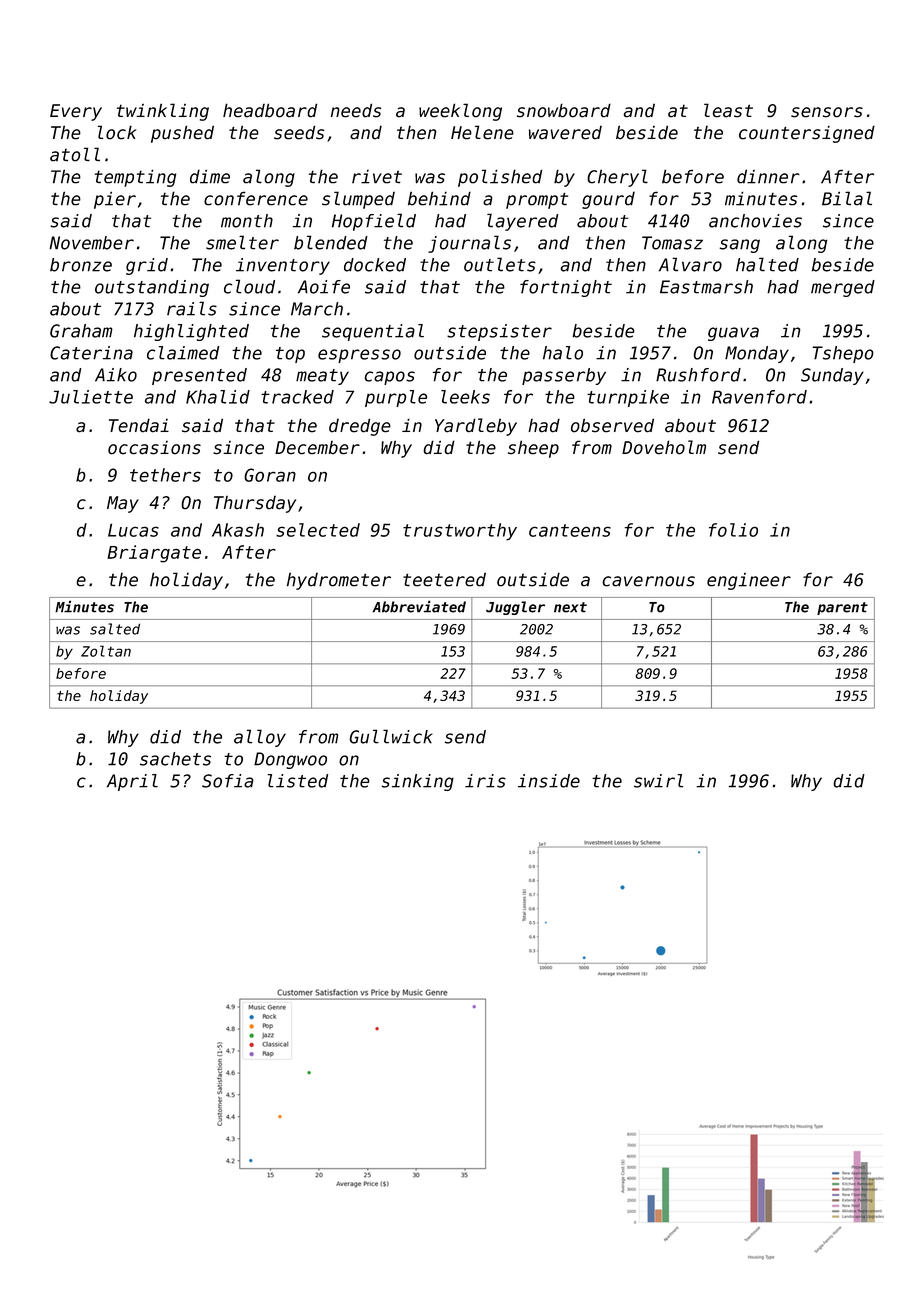 The image size is (924, 1308). What do you see at coordinates (418, 782) in the page?
I see `sinking` at bounding box center [418, 782].
